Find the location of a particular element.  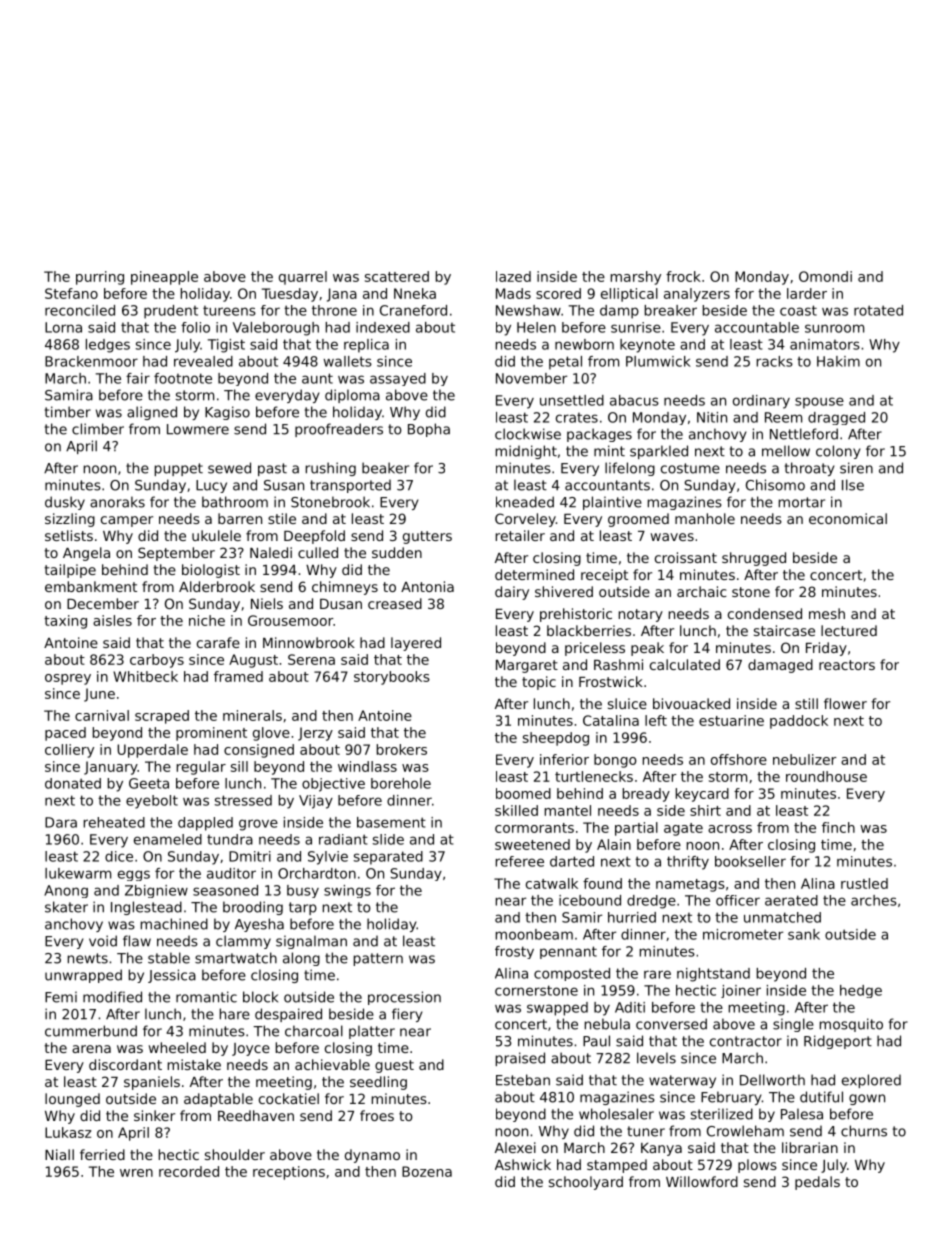

finch is located at coordinates (838, 827).
